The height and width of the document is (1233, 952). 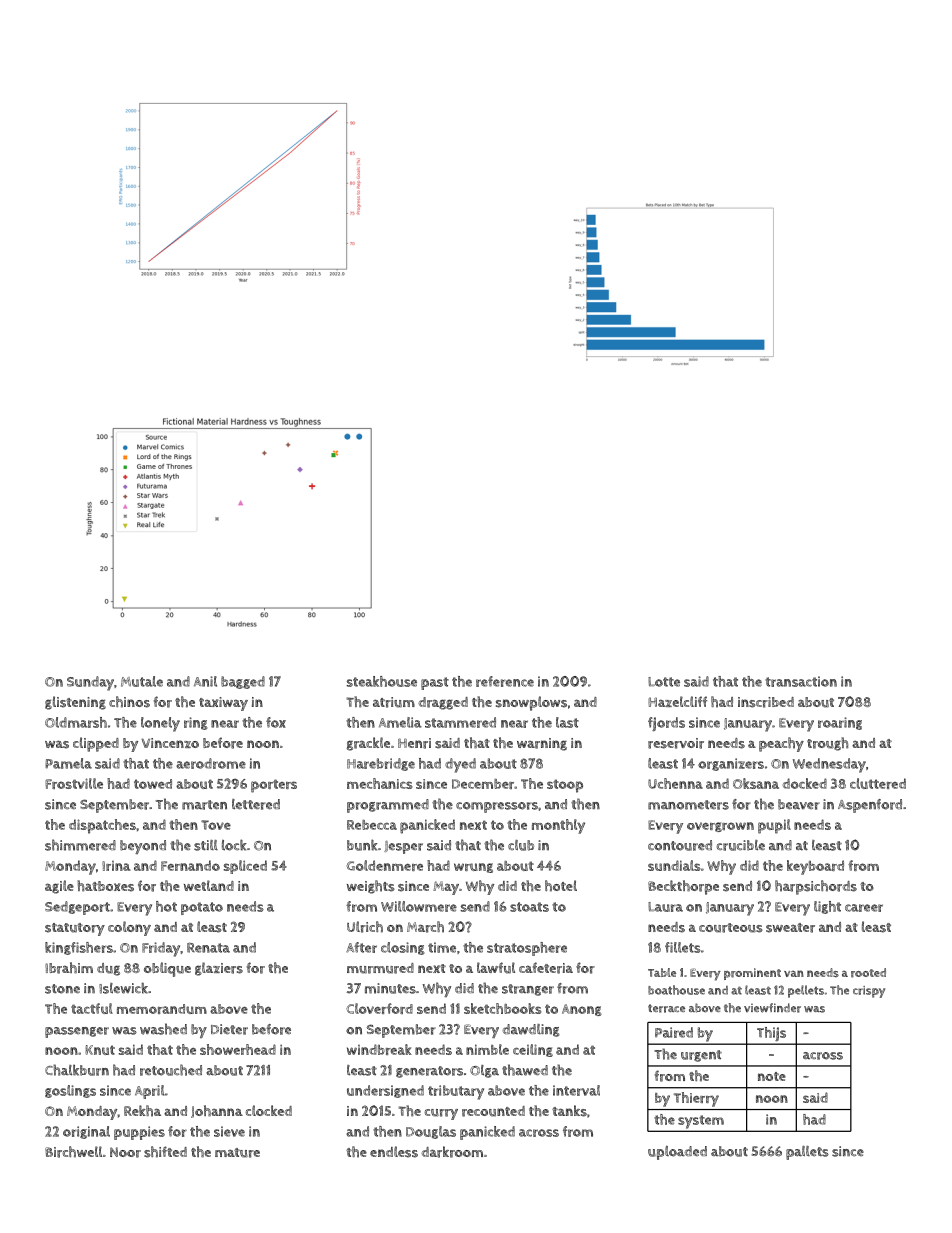 What do you see at coordinates (505, 681) in the document?
I see `reference` at bounding box center [505, 681].
